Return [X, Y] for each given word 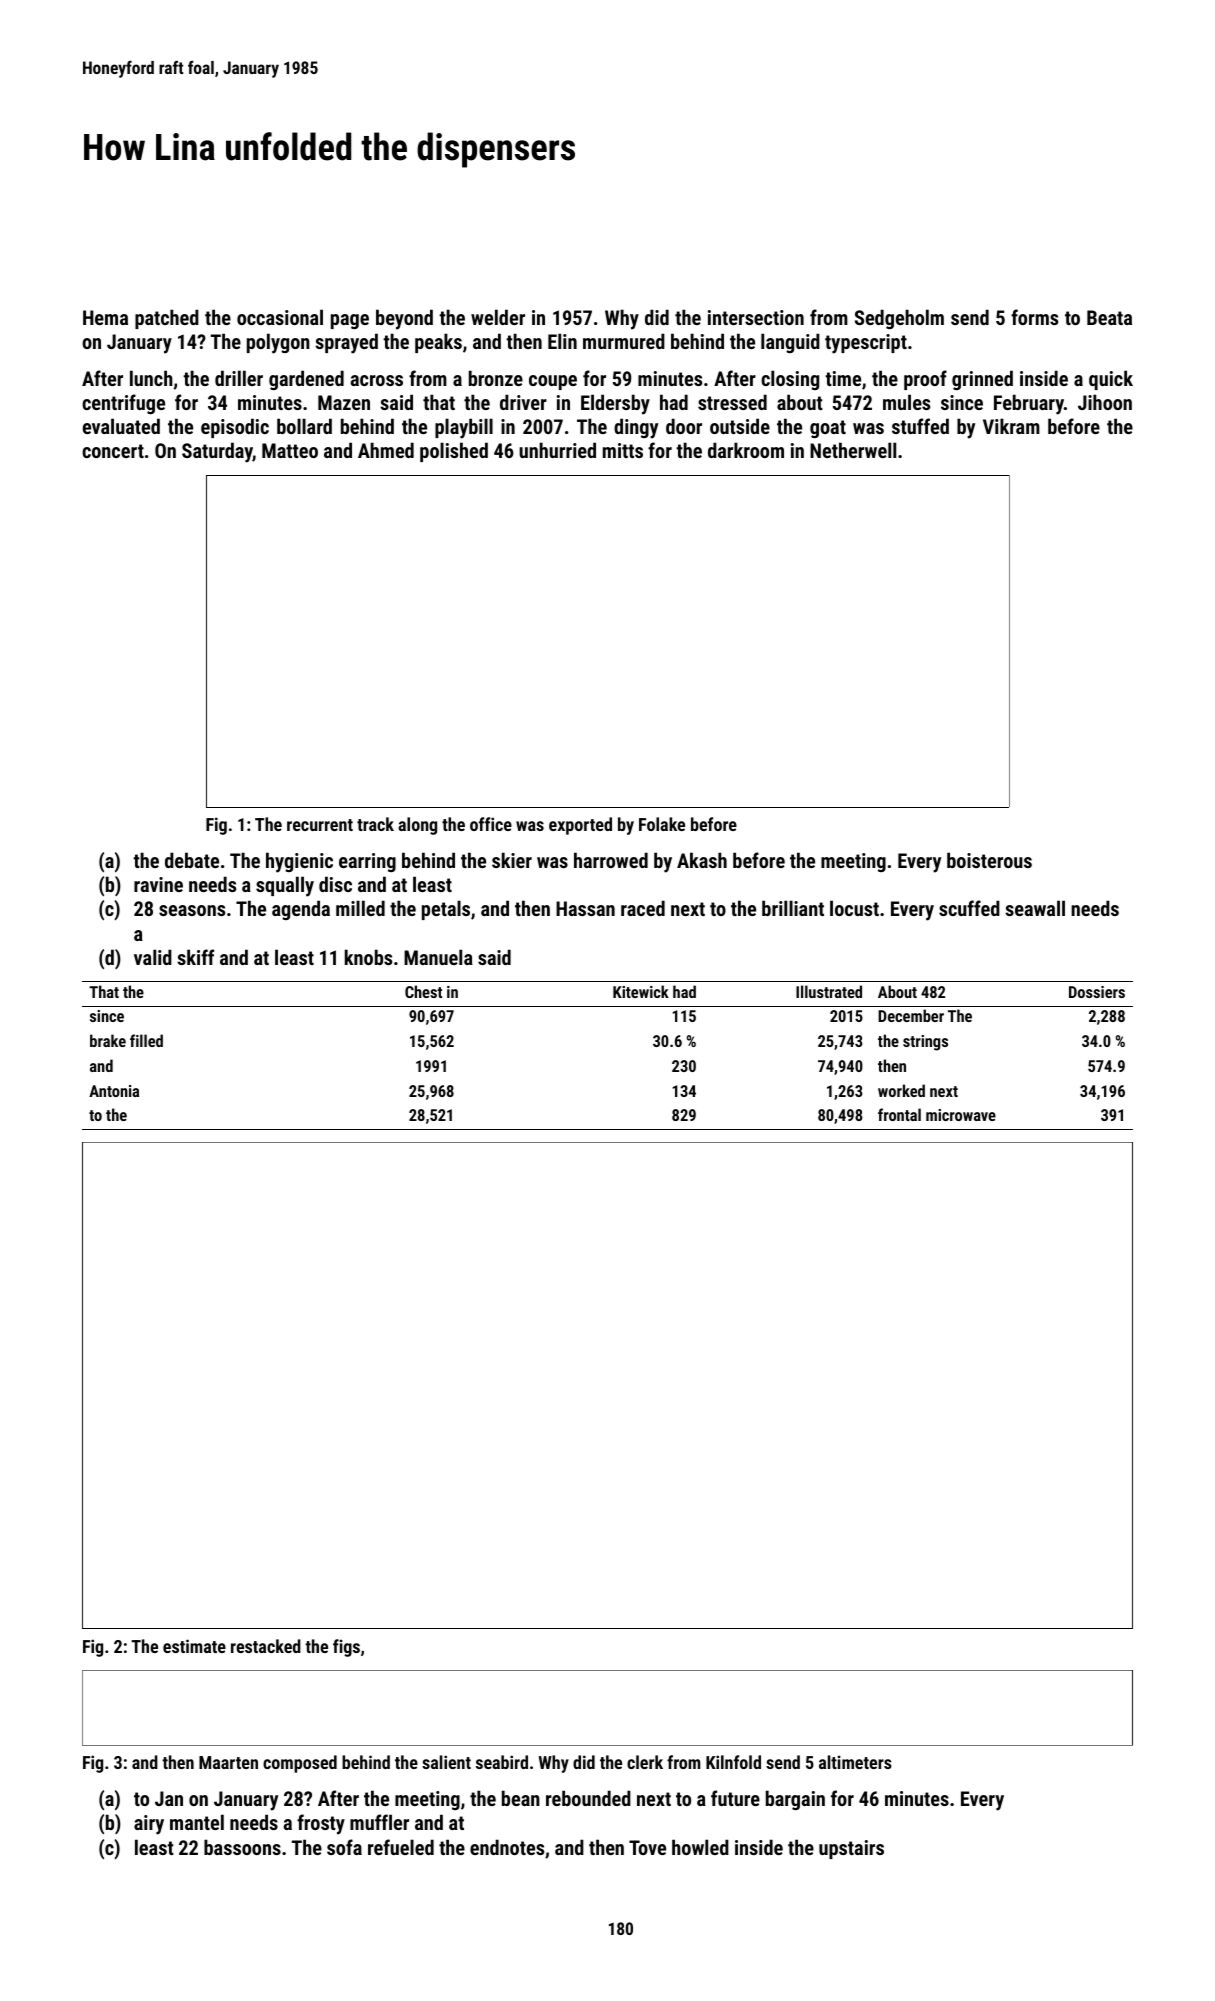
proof [925, 380]
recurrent [320, 825]
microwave [961, 1115]
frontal [899, 1114]
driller [239, 378]
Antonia [114, 1091]
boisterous [989, 860]
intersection [756, 317]
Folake [662, 824]
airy [149, 1825]
